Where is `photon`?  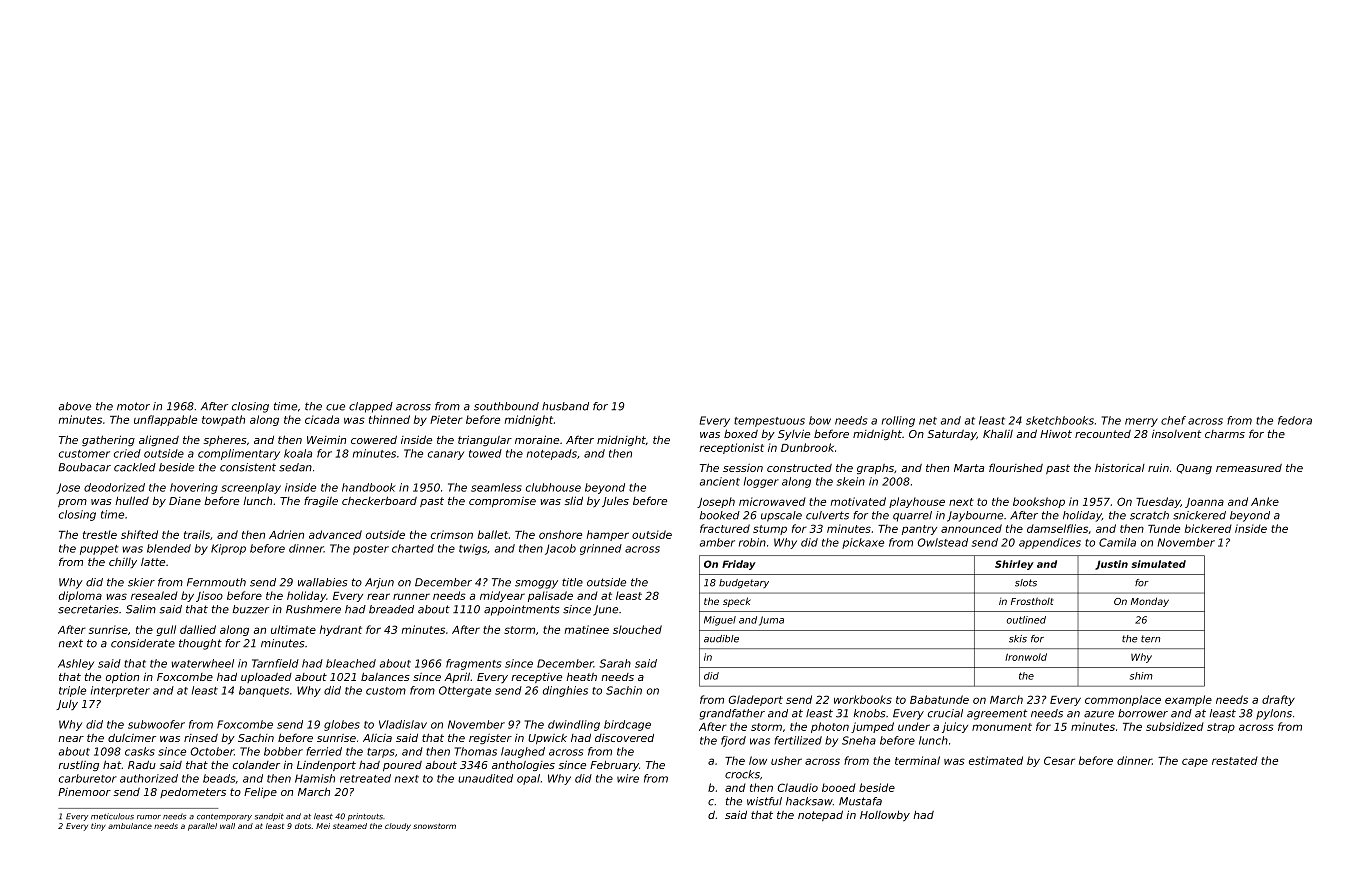 photon is located at coordinates (830, 727).
